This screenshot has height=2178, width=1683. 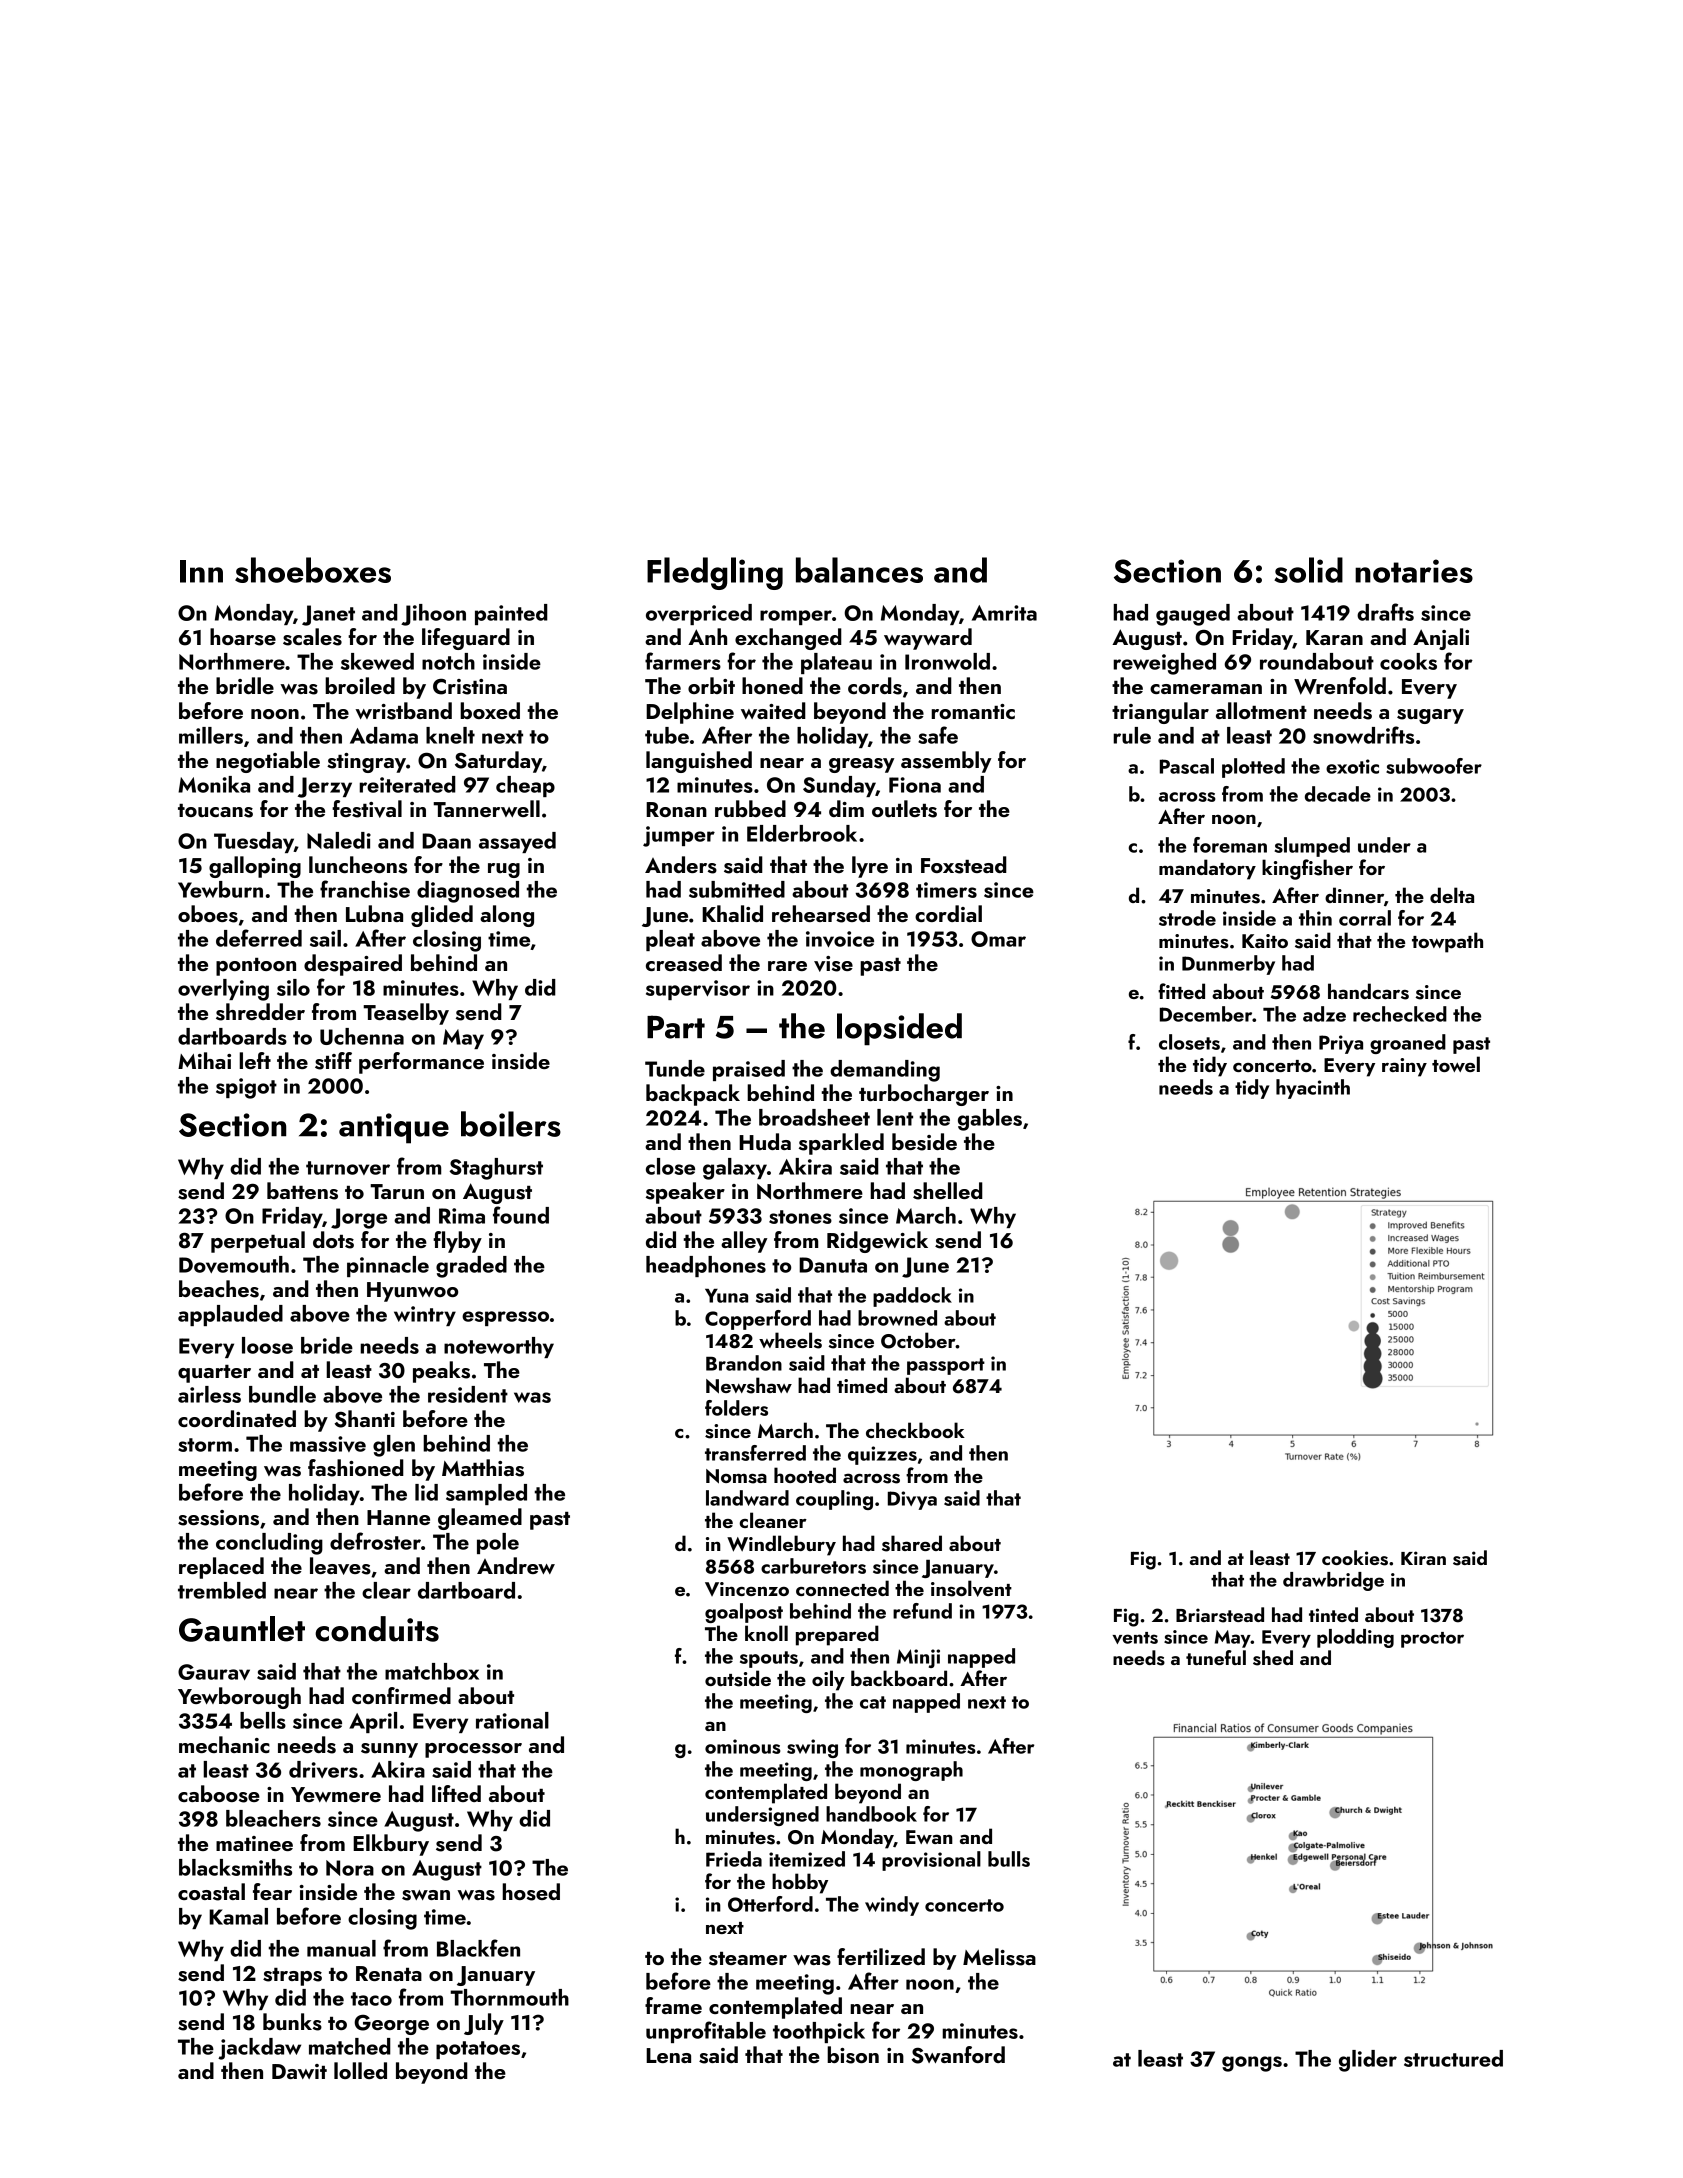 I want to click on dots, so click(x=333, y=1240).
